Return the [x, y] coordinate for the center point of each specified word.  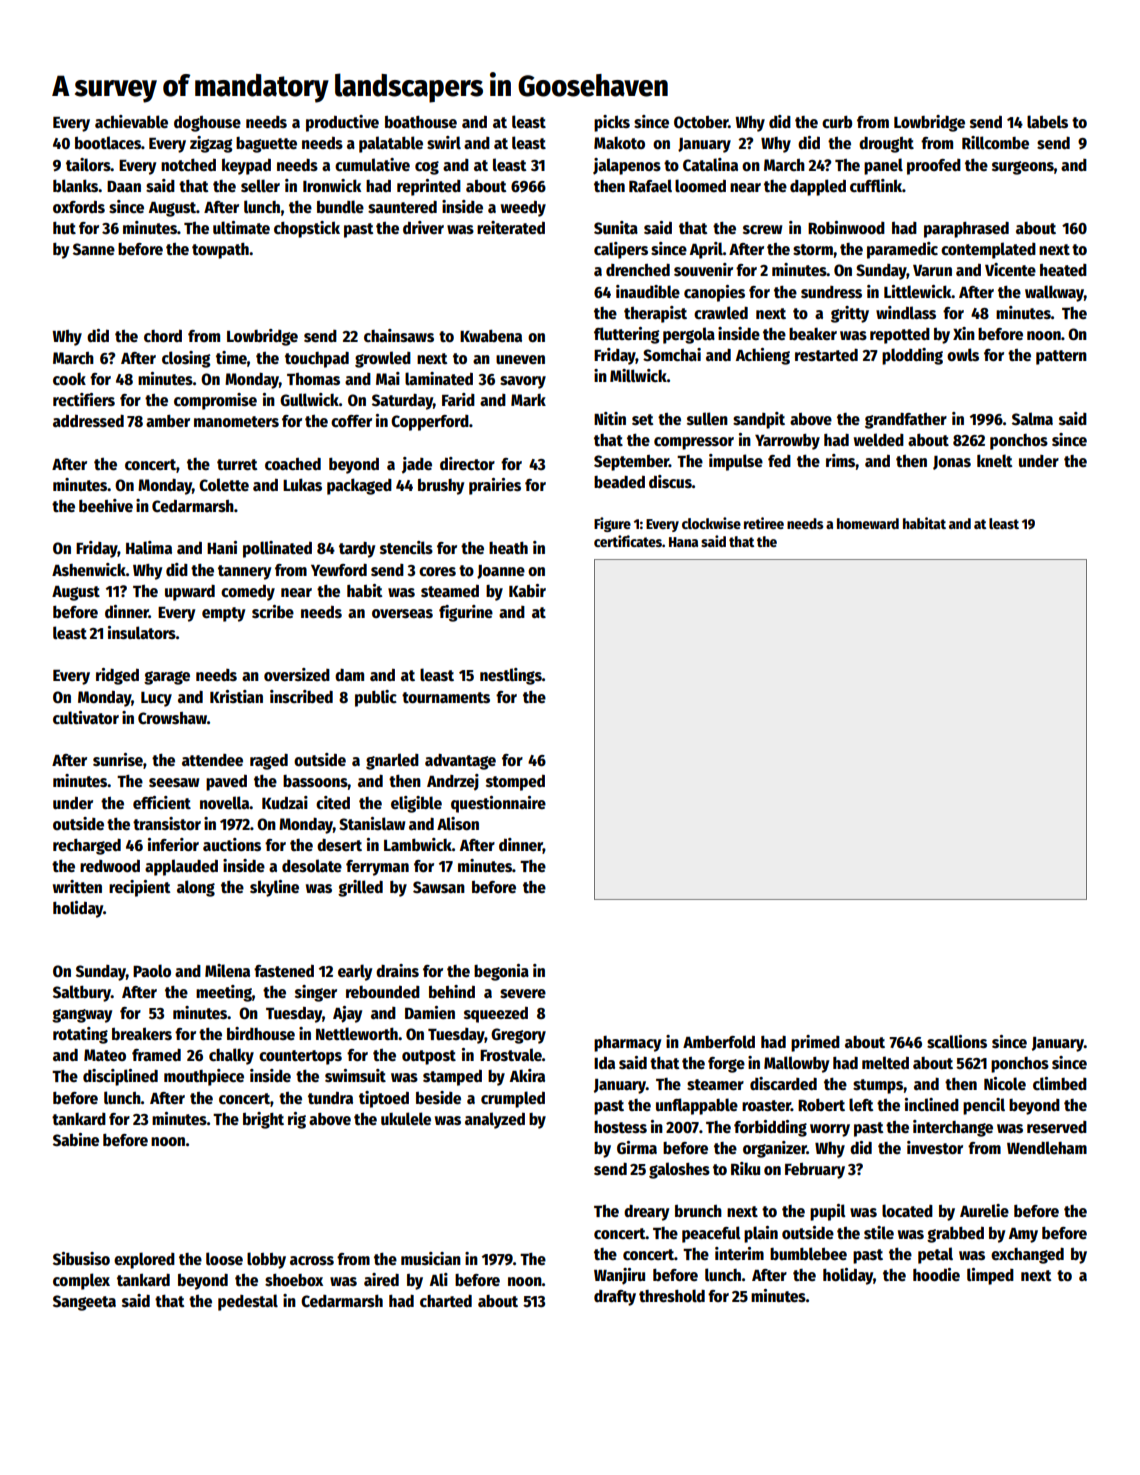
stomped [515, 783]
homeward [868, 523]
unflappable [697, 1106]
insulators [142, 633]
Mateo [105, 1055]
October [701, 122]
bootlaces [108, 143]
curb [837, 122]
